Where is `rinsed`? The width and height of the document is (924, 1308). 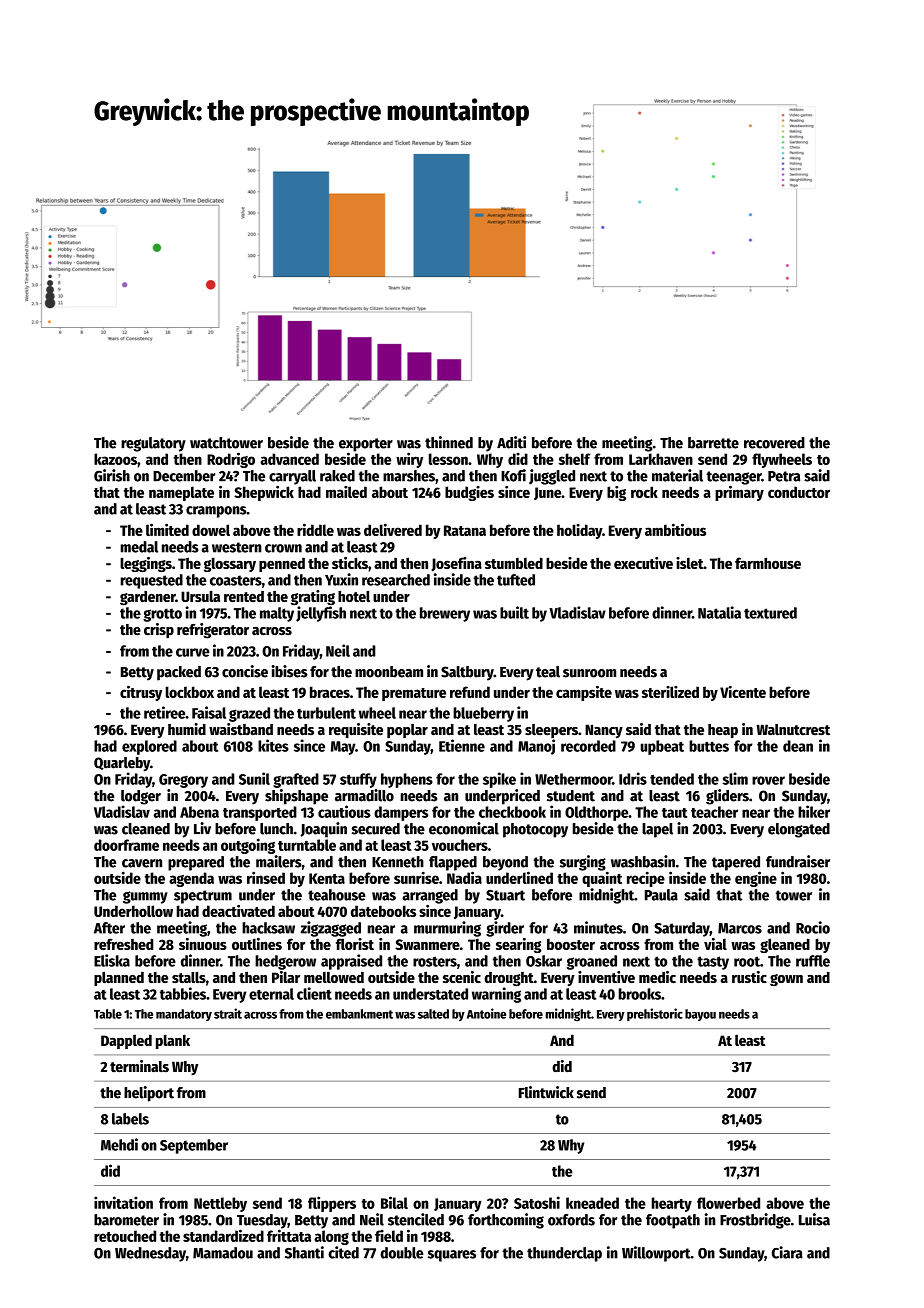 rinsed is located at coordinates (266, 877).
